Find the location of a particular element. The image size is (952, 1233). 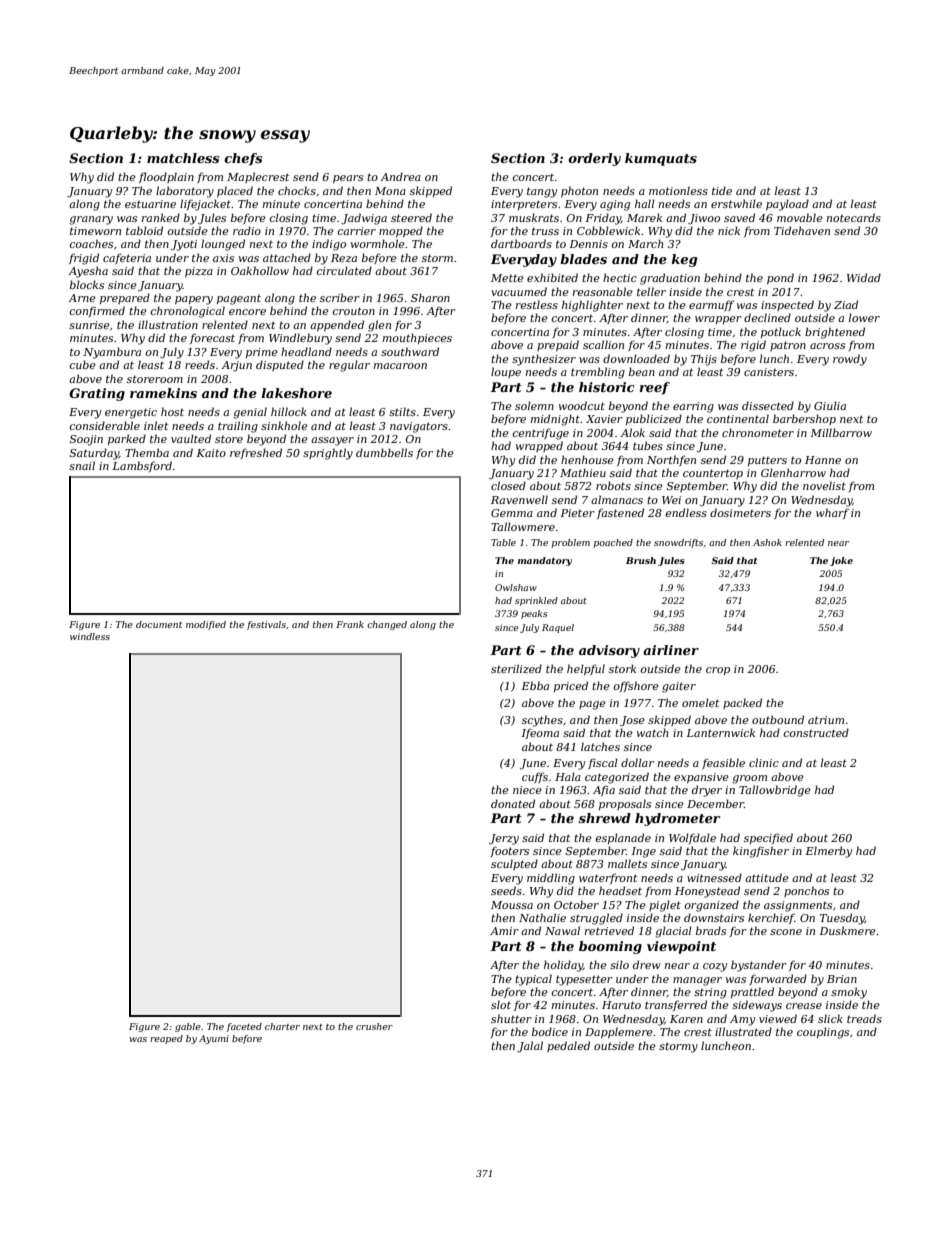

muskrats is located at coordinates (534, 217).
